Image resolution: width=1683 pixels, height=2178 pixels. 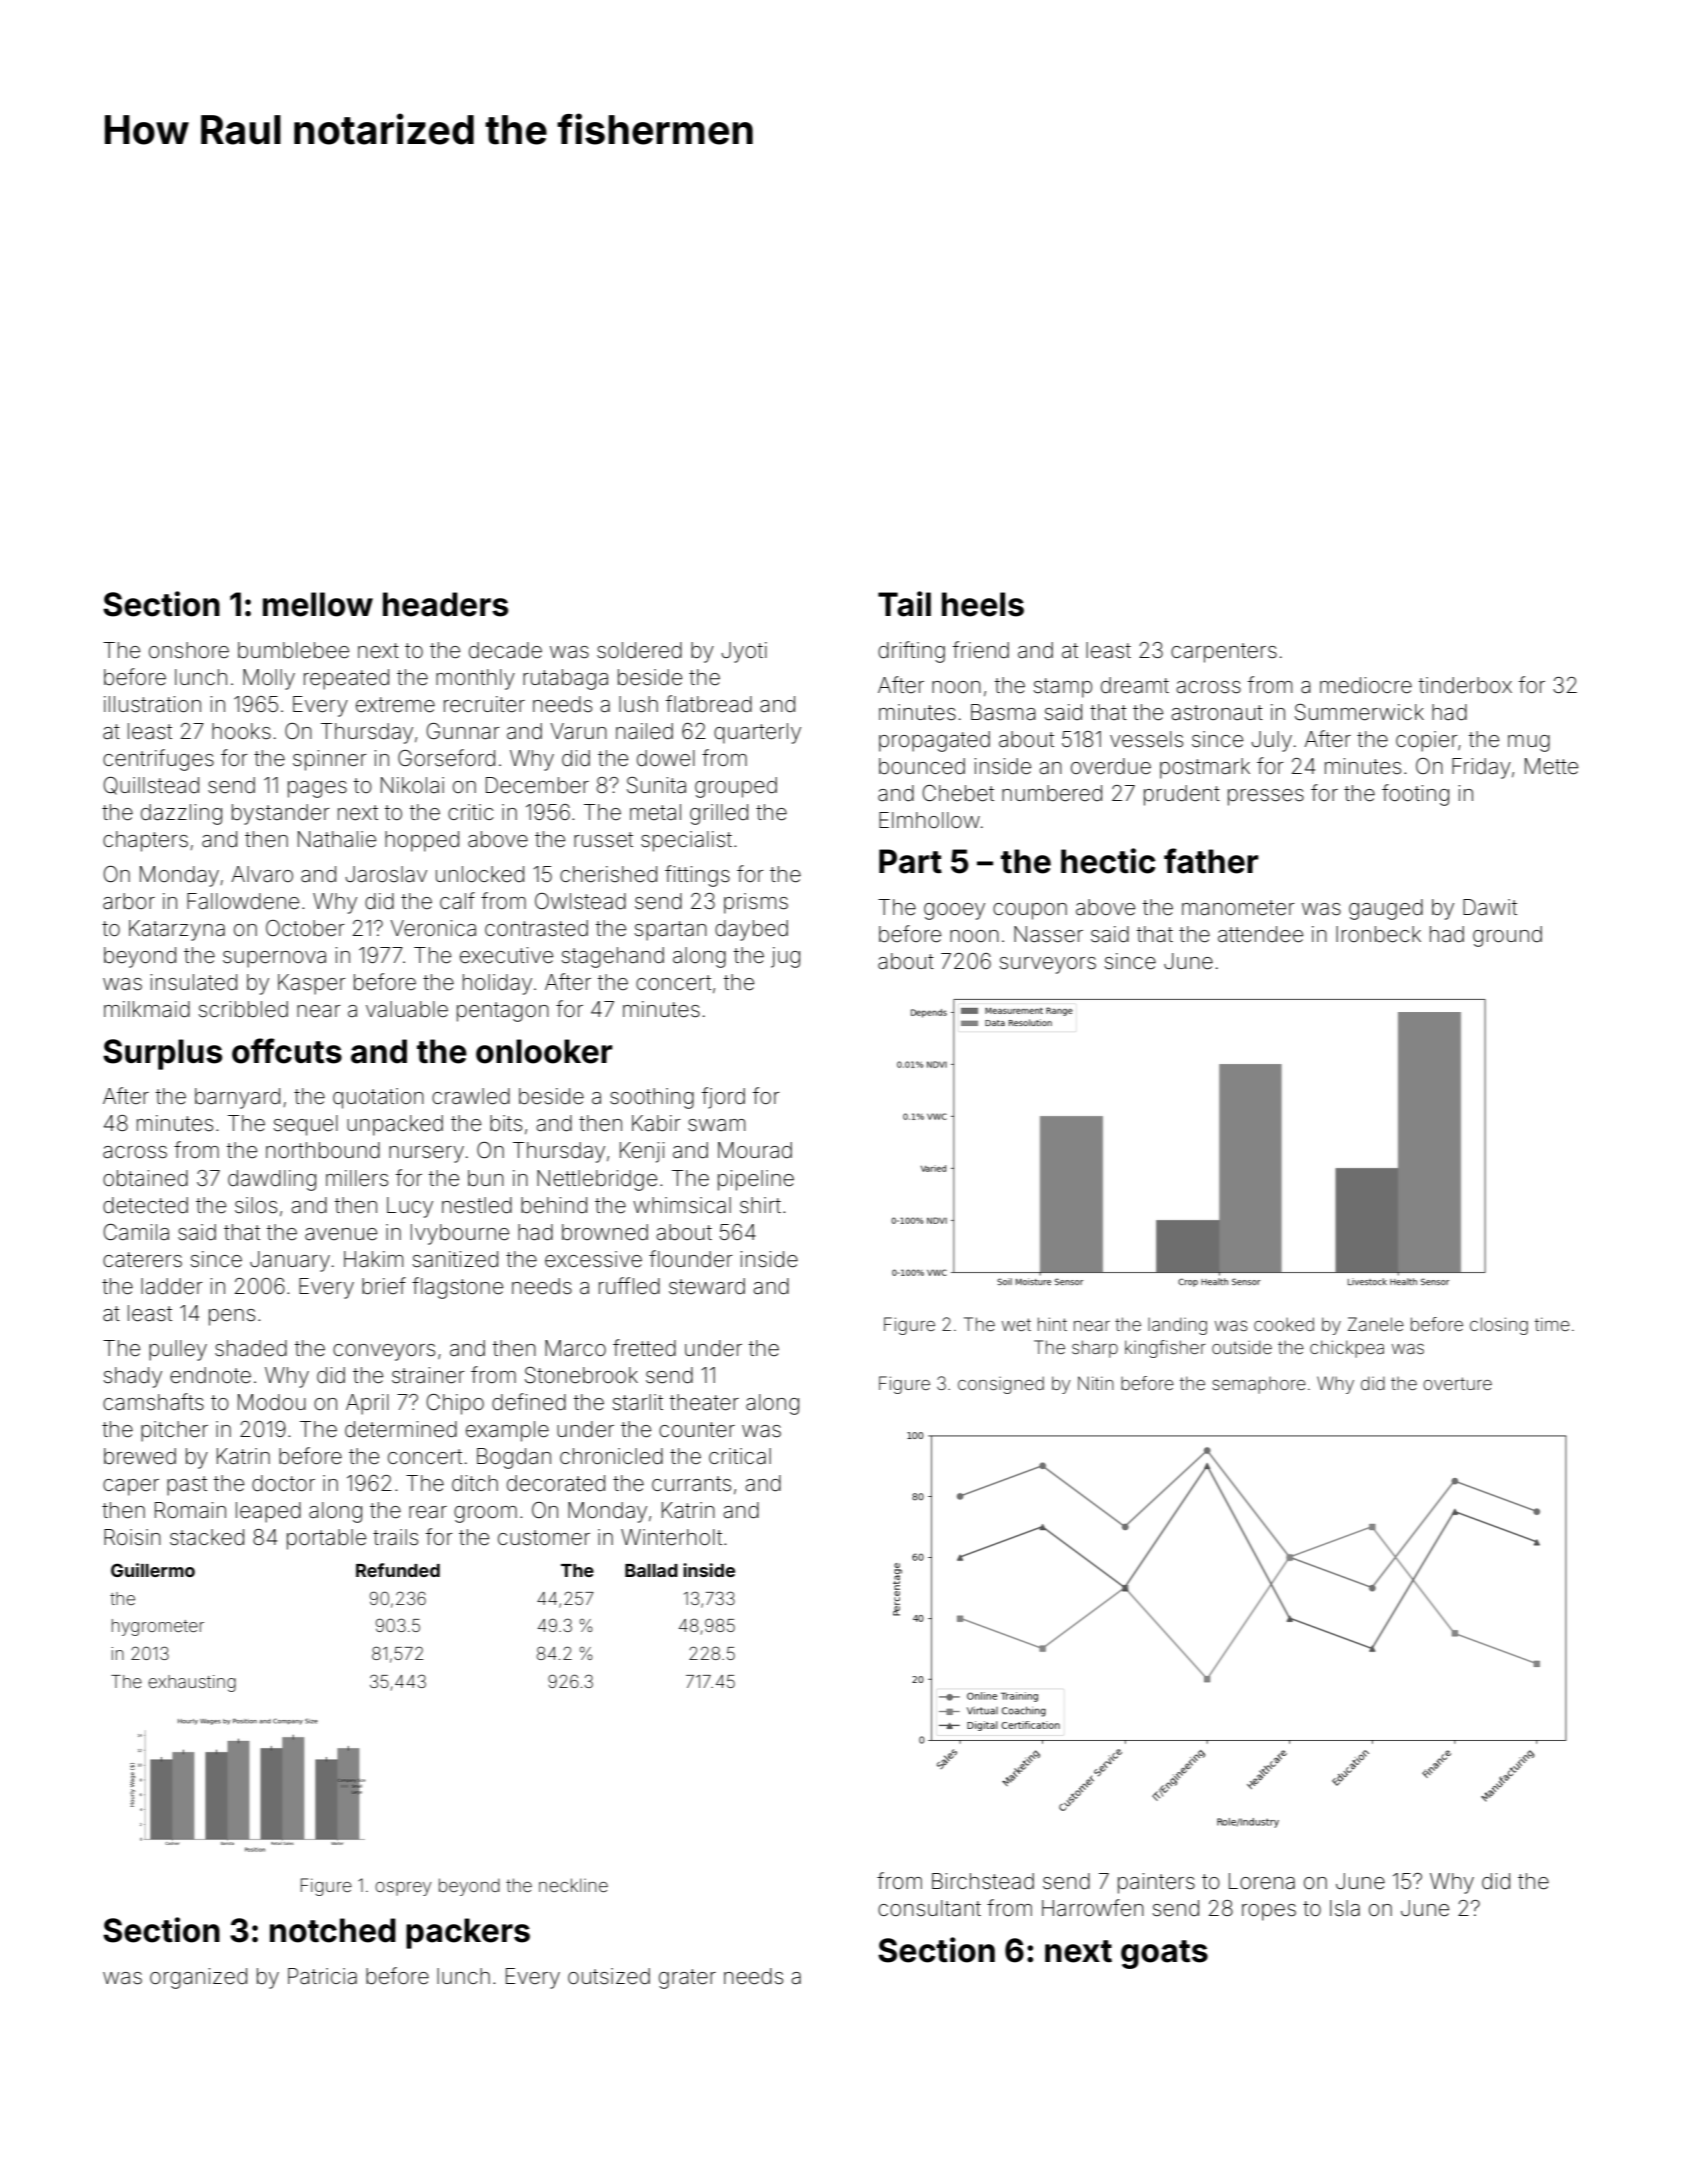 I want to click on pages, so click(x=317, y=789).
